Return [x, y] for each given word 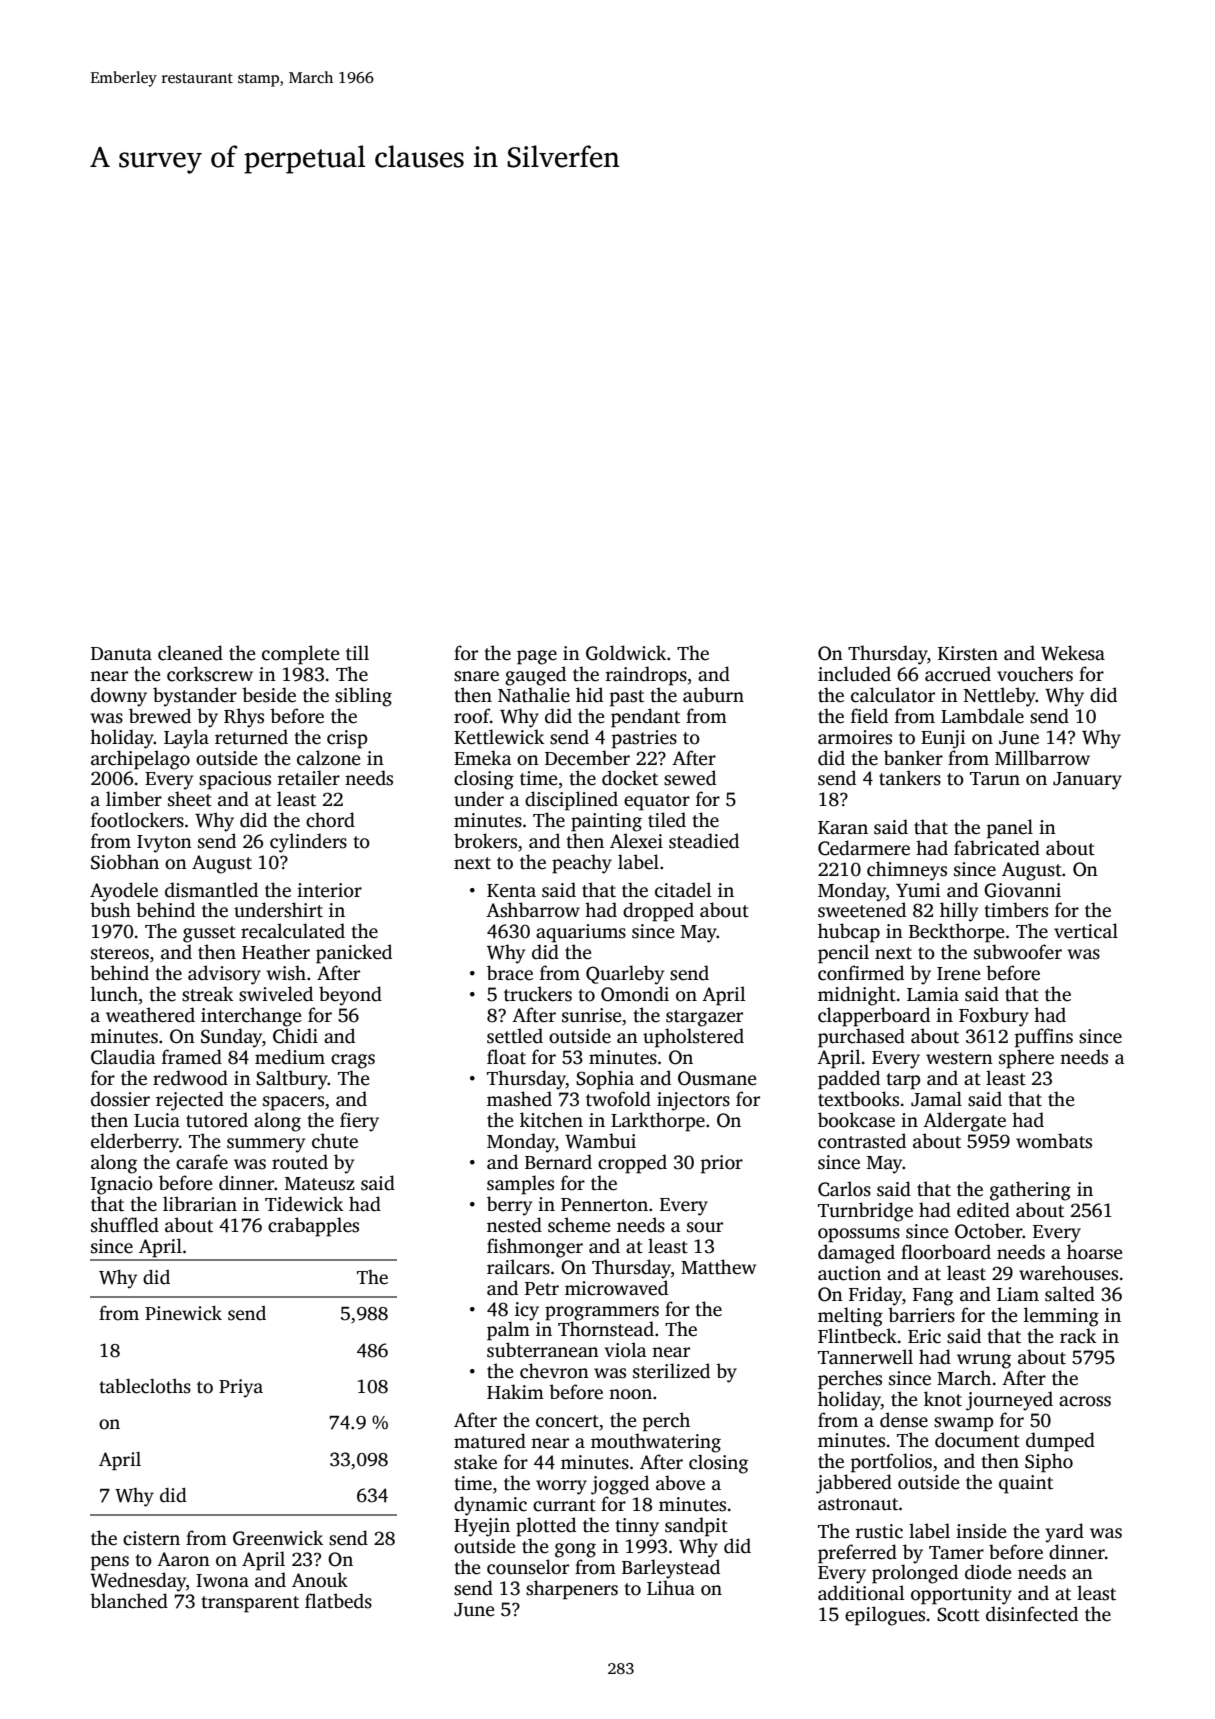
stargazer [704, 1018]
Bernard [558, 1162]
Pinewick [183, 1313]
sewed [690, 778]
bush [110, 910]
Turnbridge [865, 1212]
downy [119, 697]
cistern [151, 1538]
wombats [1054, 1141]
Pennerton [604, 1205]
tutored [217, 1120]
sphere [1026, 1059]
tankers [910, 778]
